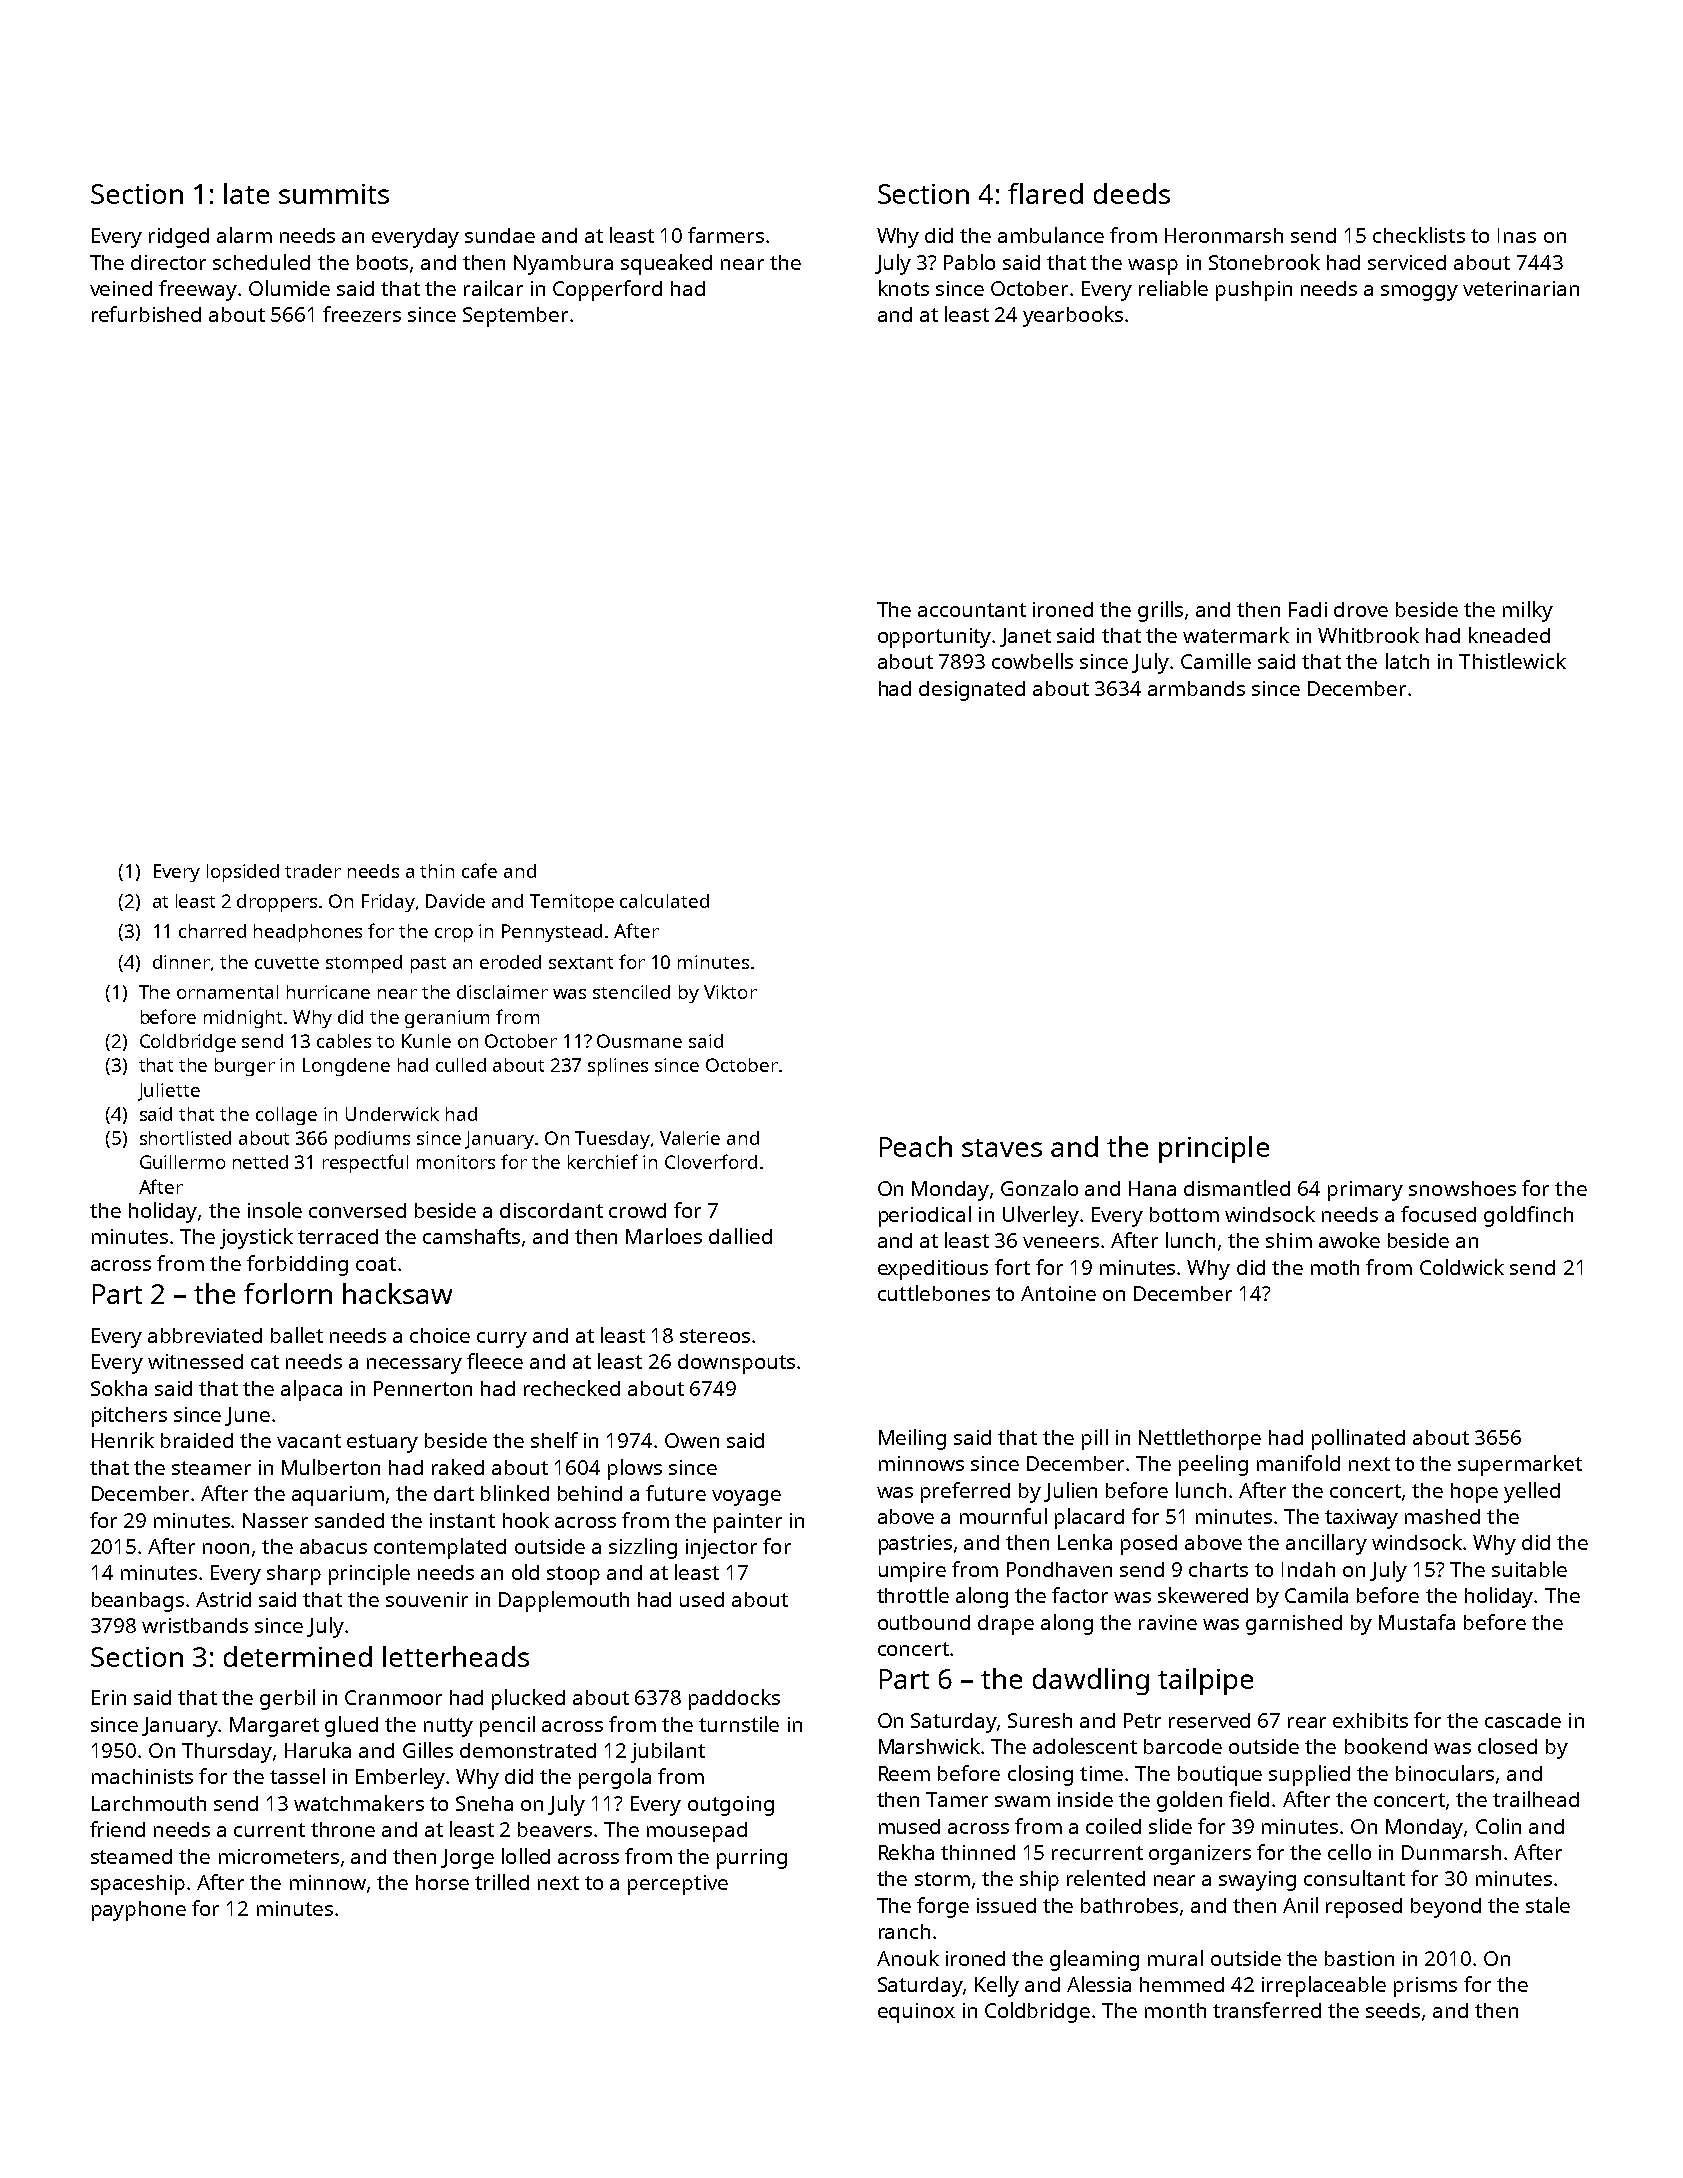  Describe the element at coordinates (1132, 193) in the page. I see `deeds` at that location.
